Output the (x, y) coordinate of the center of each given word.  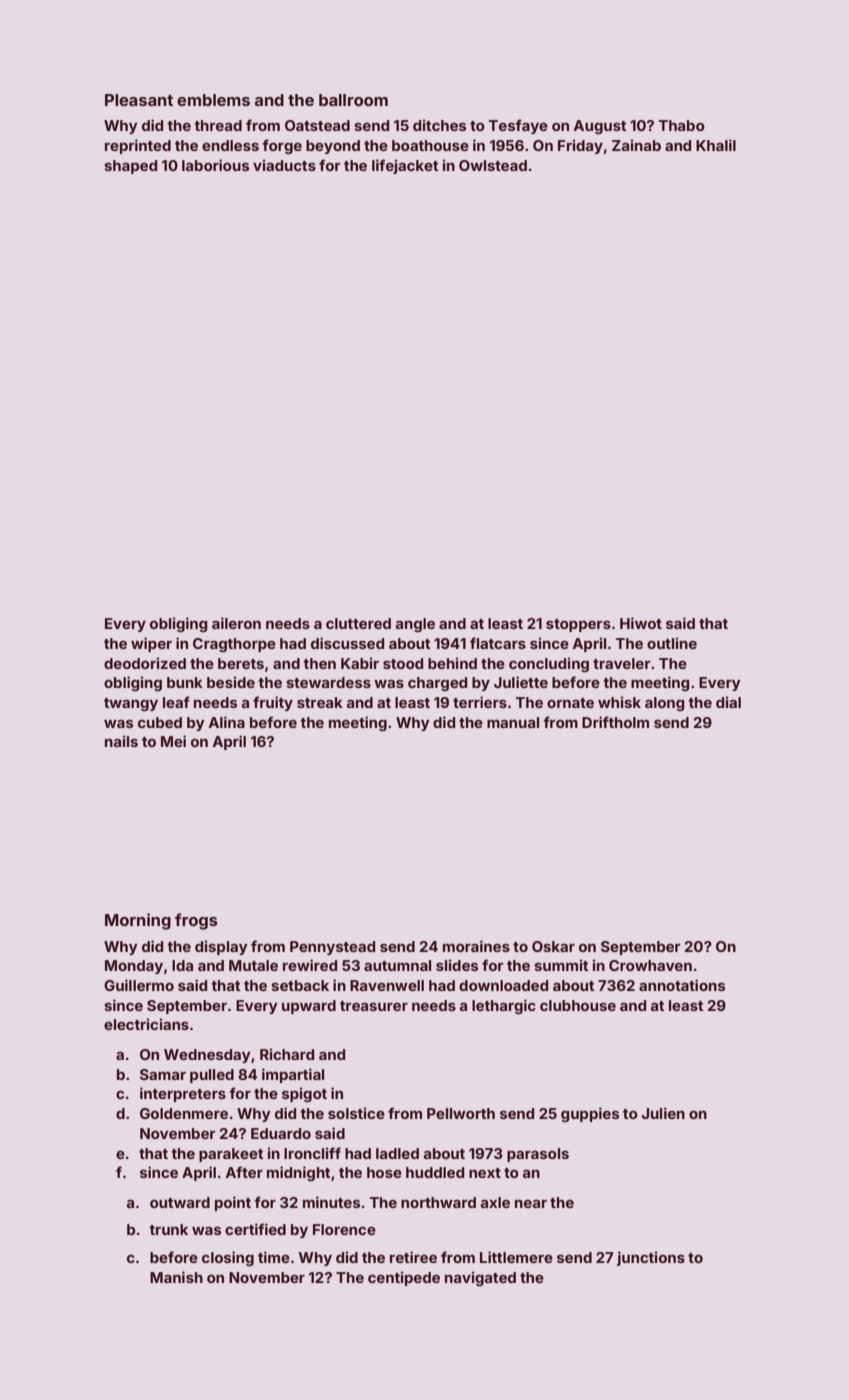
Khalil (716, 145)
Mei (173, 741)
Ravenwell (387, 985)
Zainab (636, 145)
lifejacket (405, 166)
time (274, 1257)
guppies (590, 1114)
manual (513, 722)
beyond (333, 147)
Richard (287, 1054)
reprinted (138, 146)
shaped (130, 167)
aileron (236, 623)
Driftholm (615, 722)
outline (672, 643)
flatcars (498, 643)
